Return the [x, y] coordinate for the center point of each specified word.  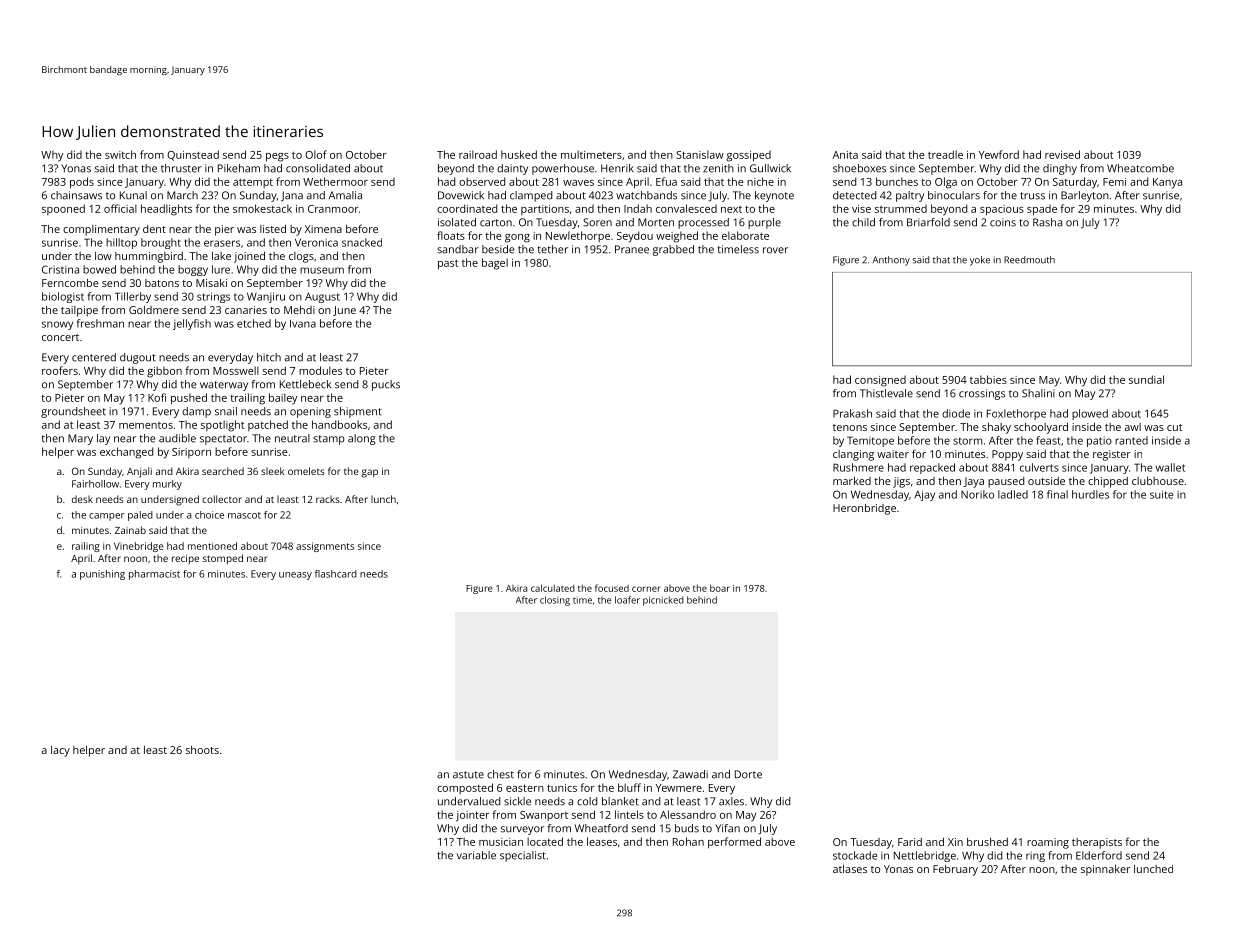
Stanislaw [700, 154]
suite [1161, 494]
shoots [202, 750]
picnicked [663, 601]
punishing [102, 575]
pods [82, 183]
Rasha [1047, 222]
